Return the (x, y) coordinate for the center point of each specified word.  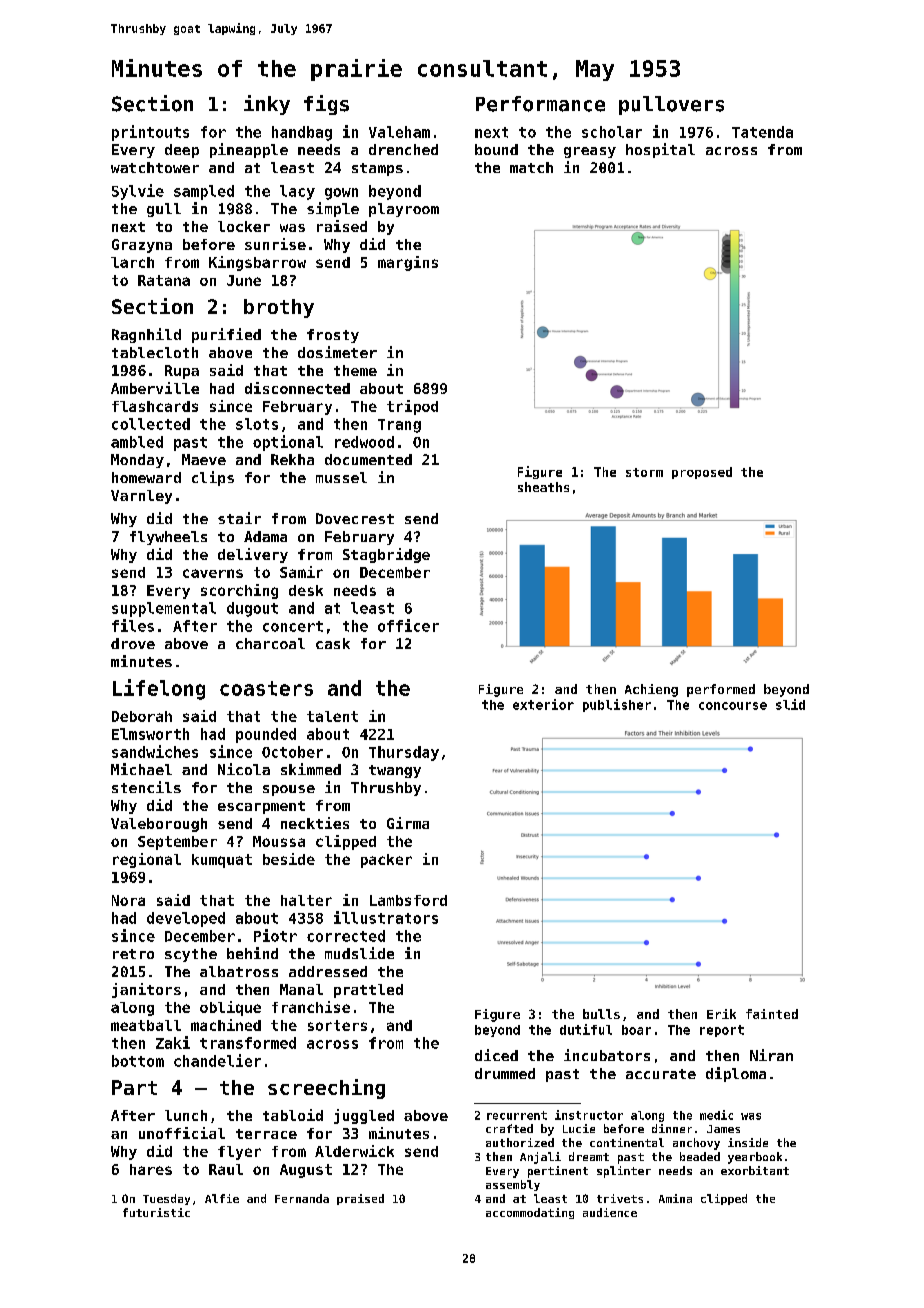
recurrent (517, 1115)
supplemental (164, 609)
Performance (540, 104)
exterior (543, 704)
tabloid (293, 1115)
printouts (150, 133)
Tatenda (762, 132)
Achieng (651, 690)
